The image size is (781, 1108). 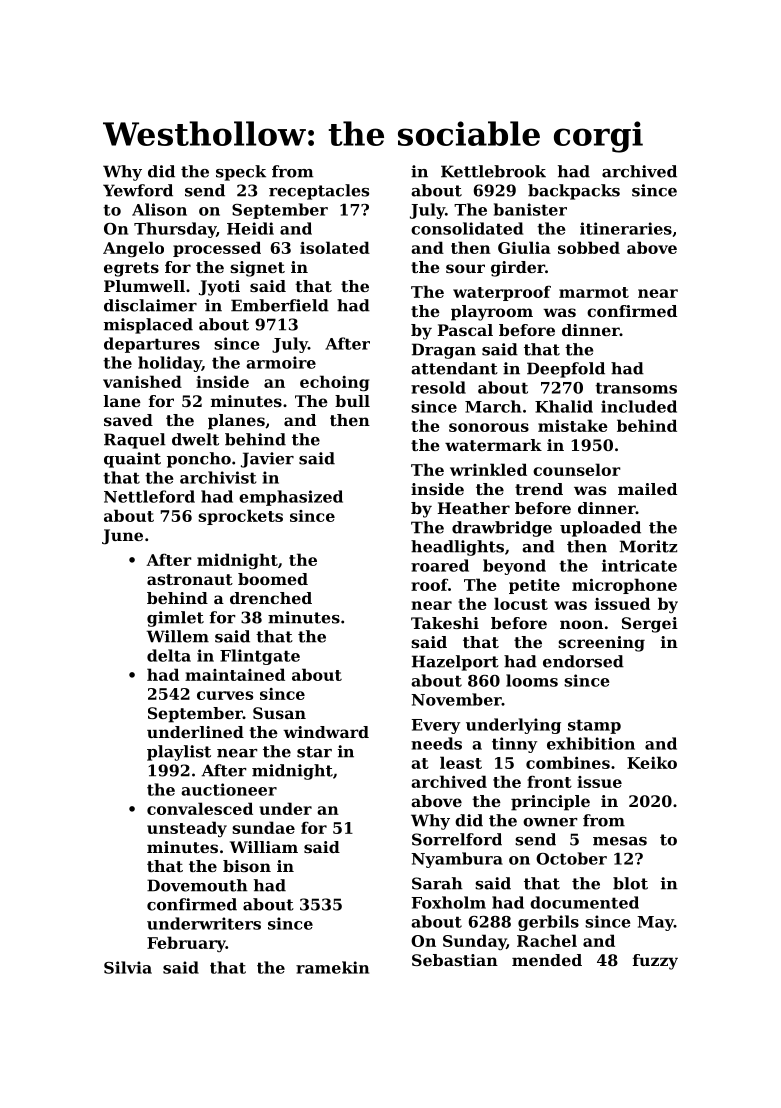 What do you see at coordinates (548, 923) in the screenshot?
I see `gerbils` at bounding box center [548, 923].
